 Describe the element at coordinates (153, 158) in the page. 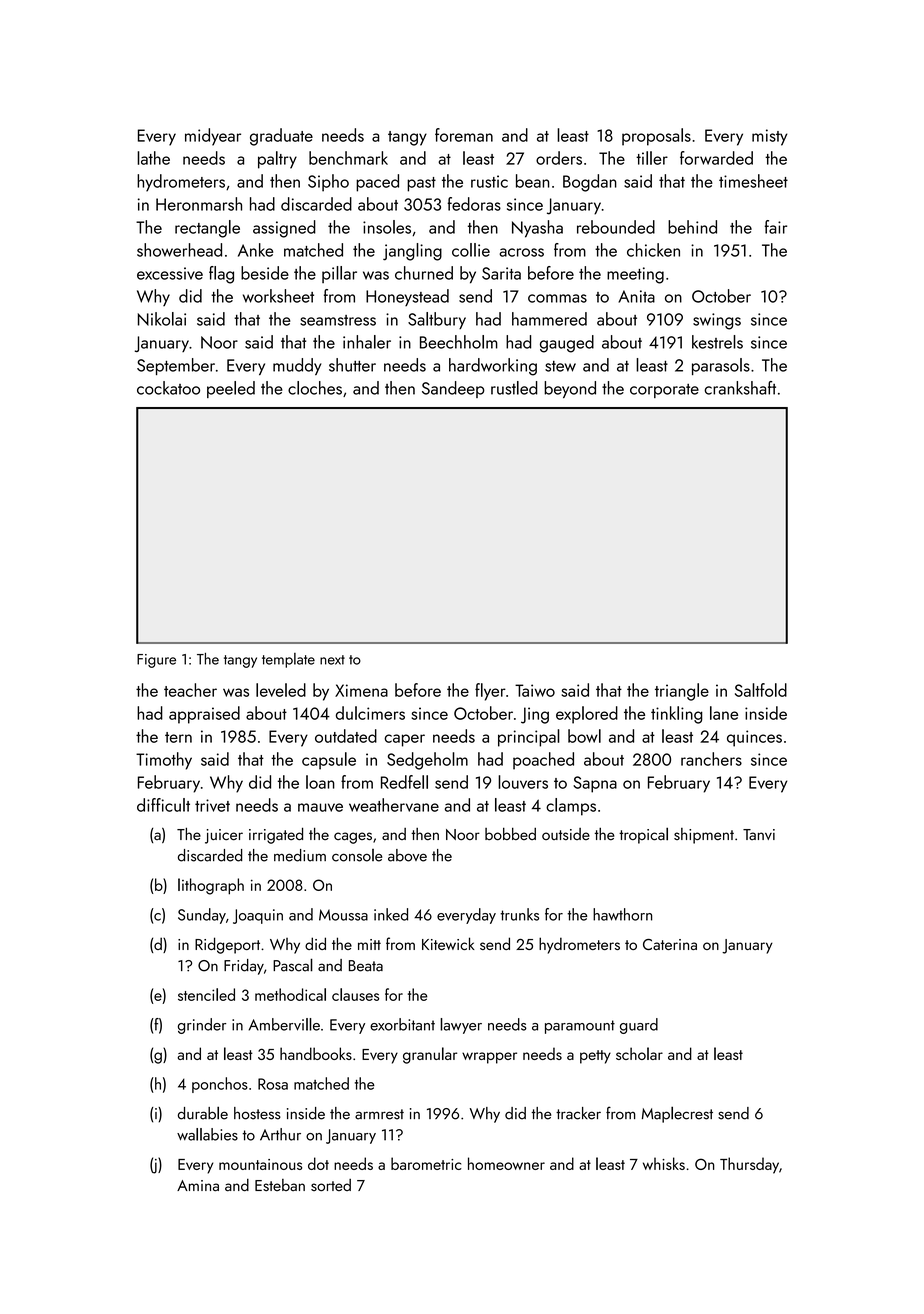

I see `lathe` at that location.
